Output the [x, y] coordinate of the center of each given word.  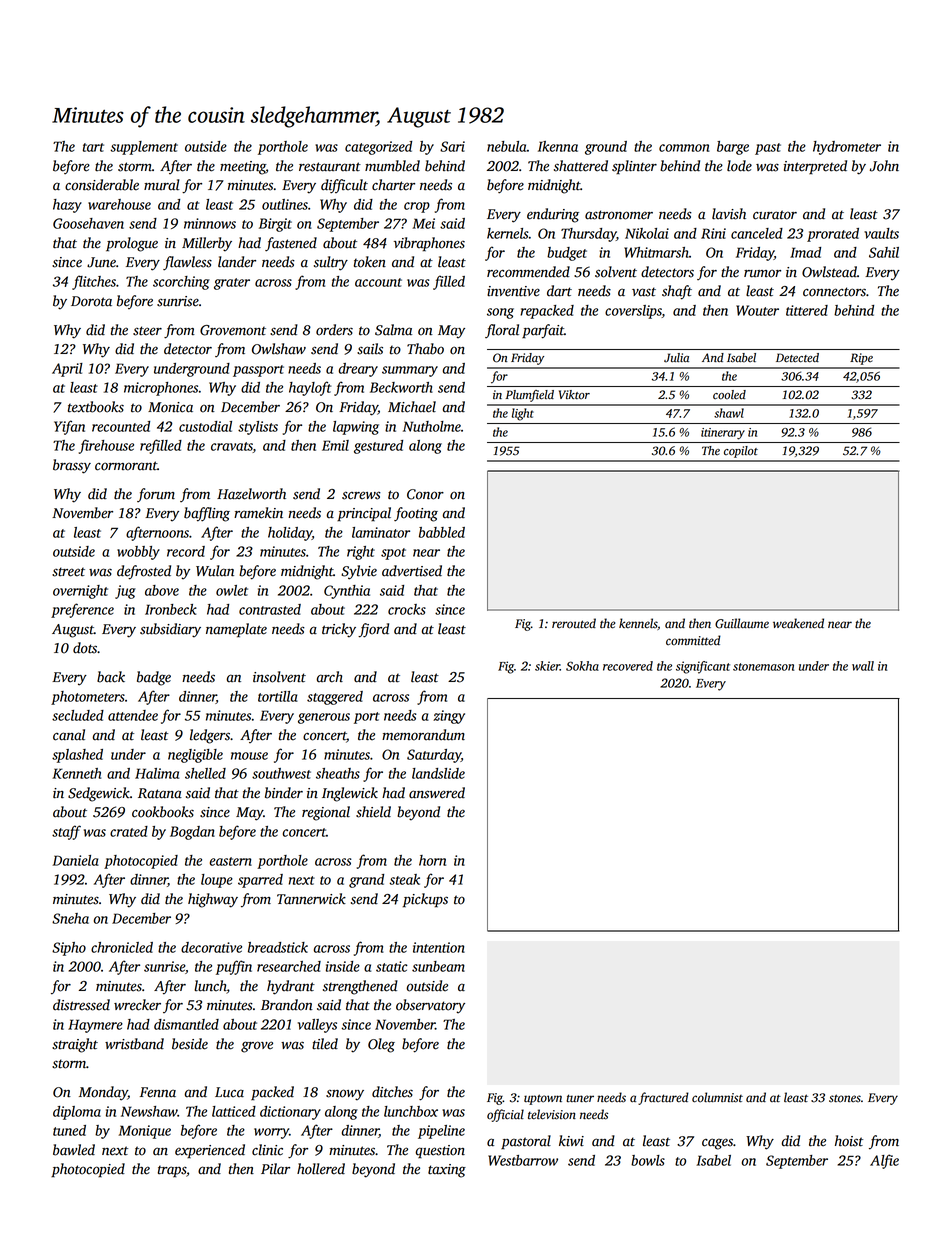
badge [154, 678]
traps [172, 1172]
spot [393, 554]
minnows [210, 223]
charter [393, 185]
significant [703, 667]
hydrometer [847, 148]
